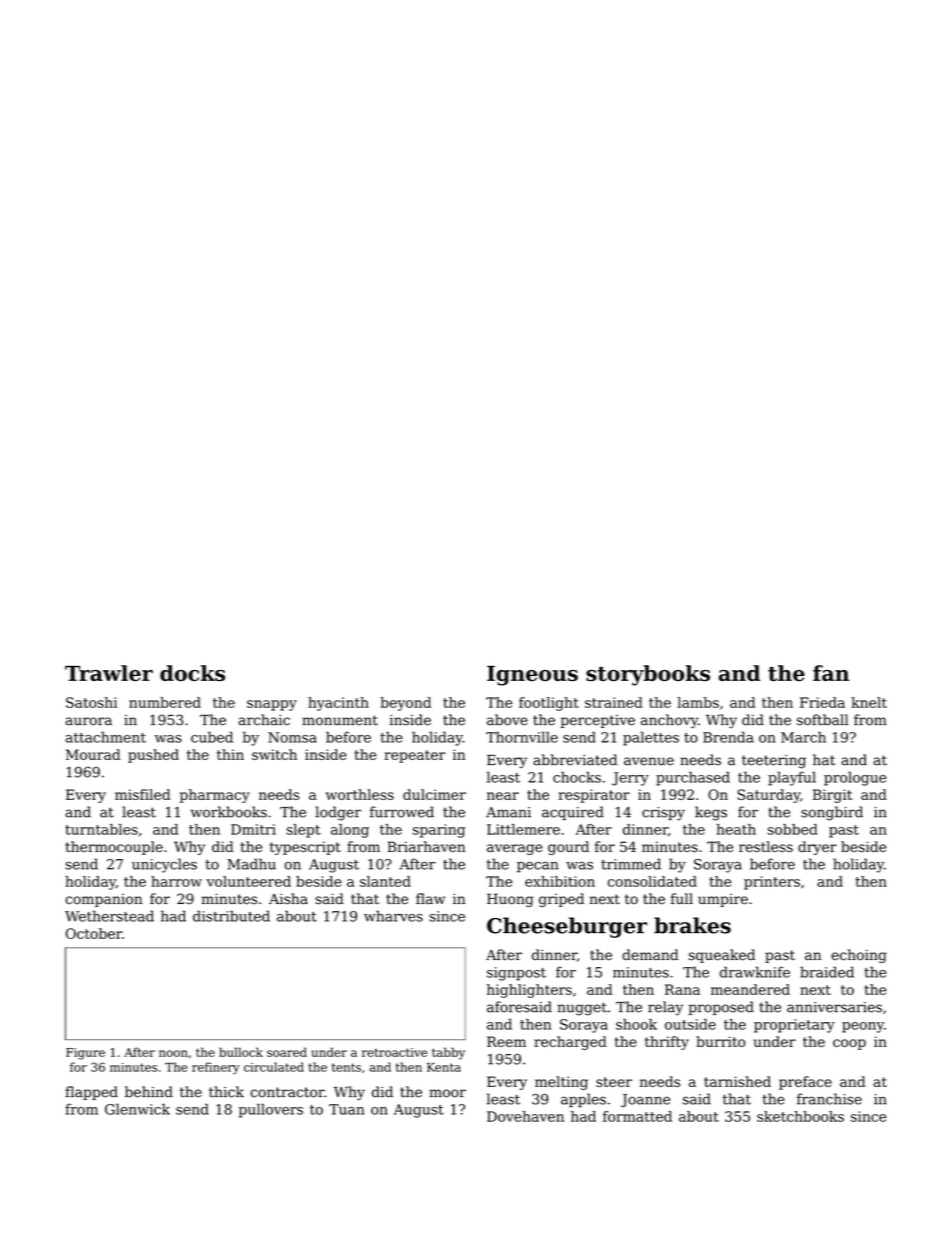 This image has height=1233, width=952. Describe the element at coordinates (415, 756) in the image. I see `repeater` at that location.
